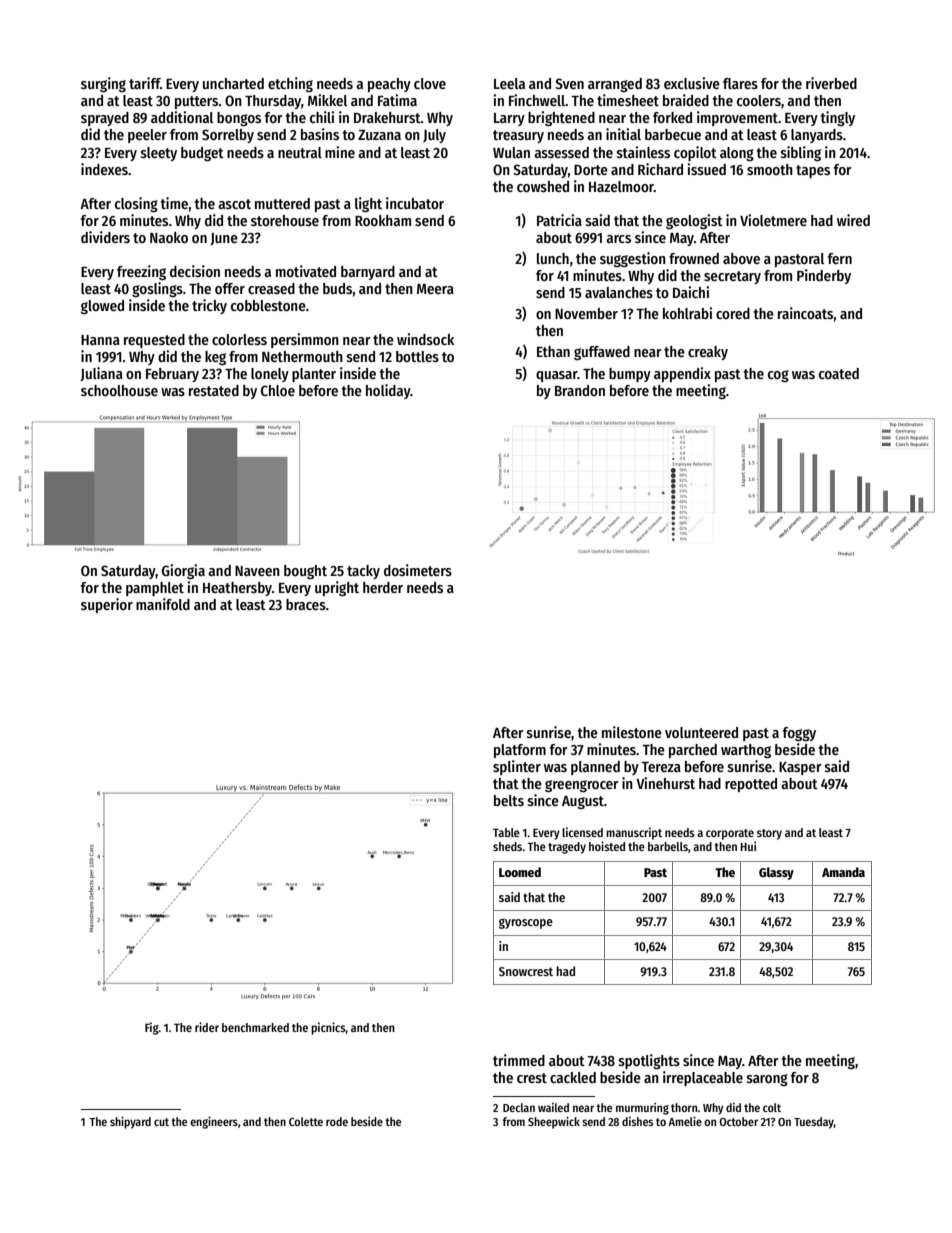  Describe the element at coordinates (509, 800) in the document. I see `belts` at that location.
